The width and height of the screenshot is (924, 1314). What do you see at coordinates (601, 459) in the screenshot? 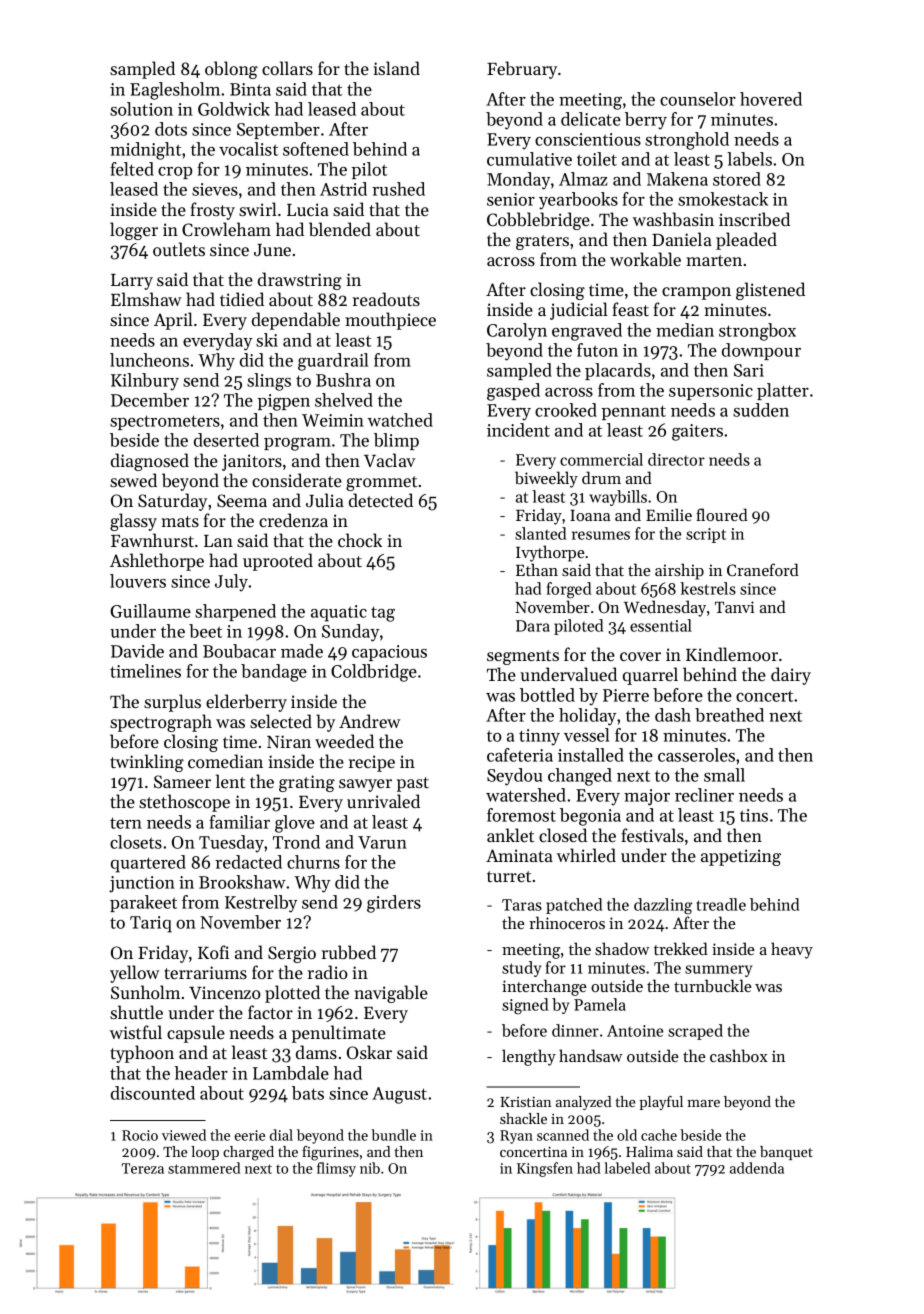
I see `commercial` at bounding box center [601, 459].
